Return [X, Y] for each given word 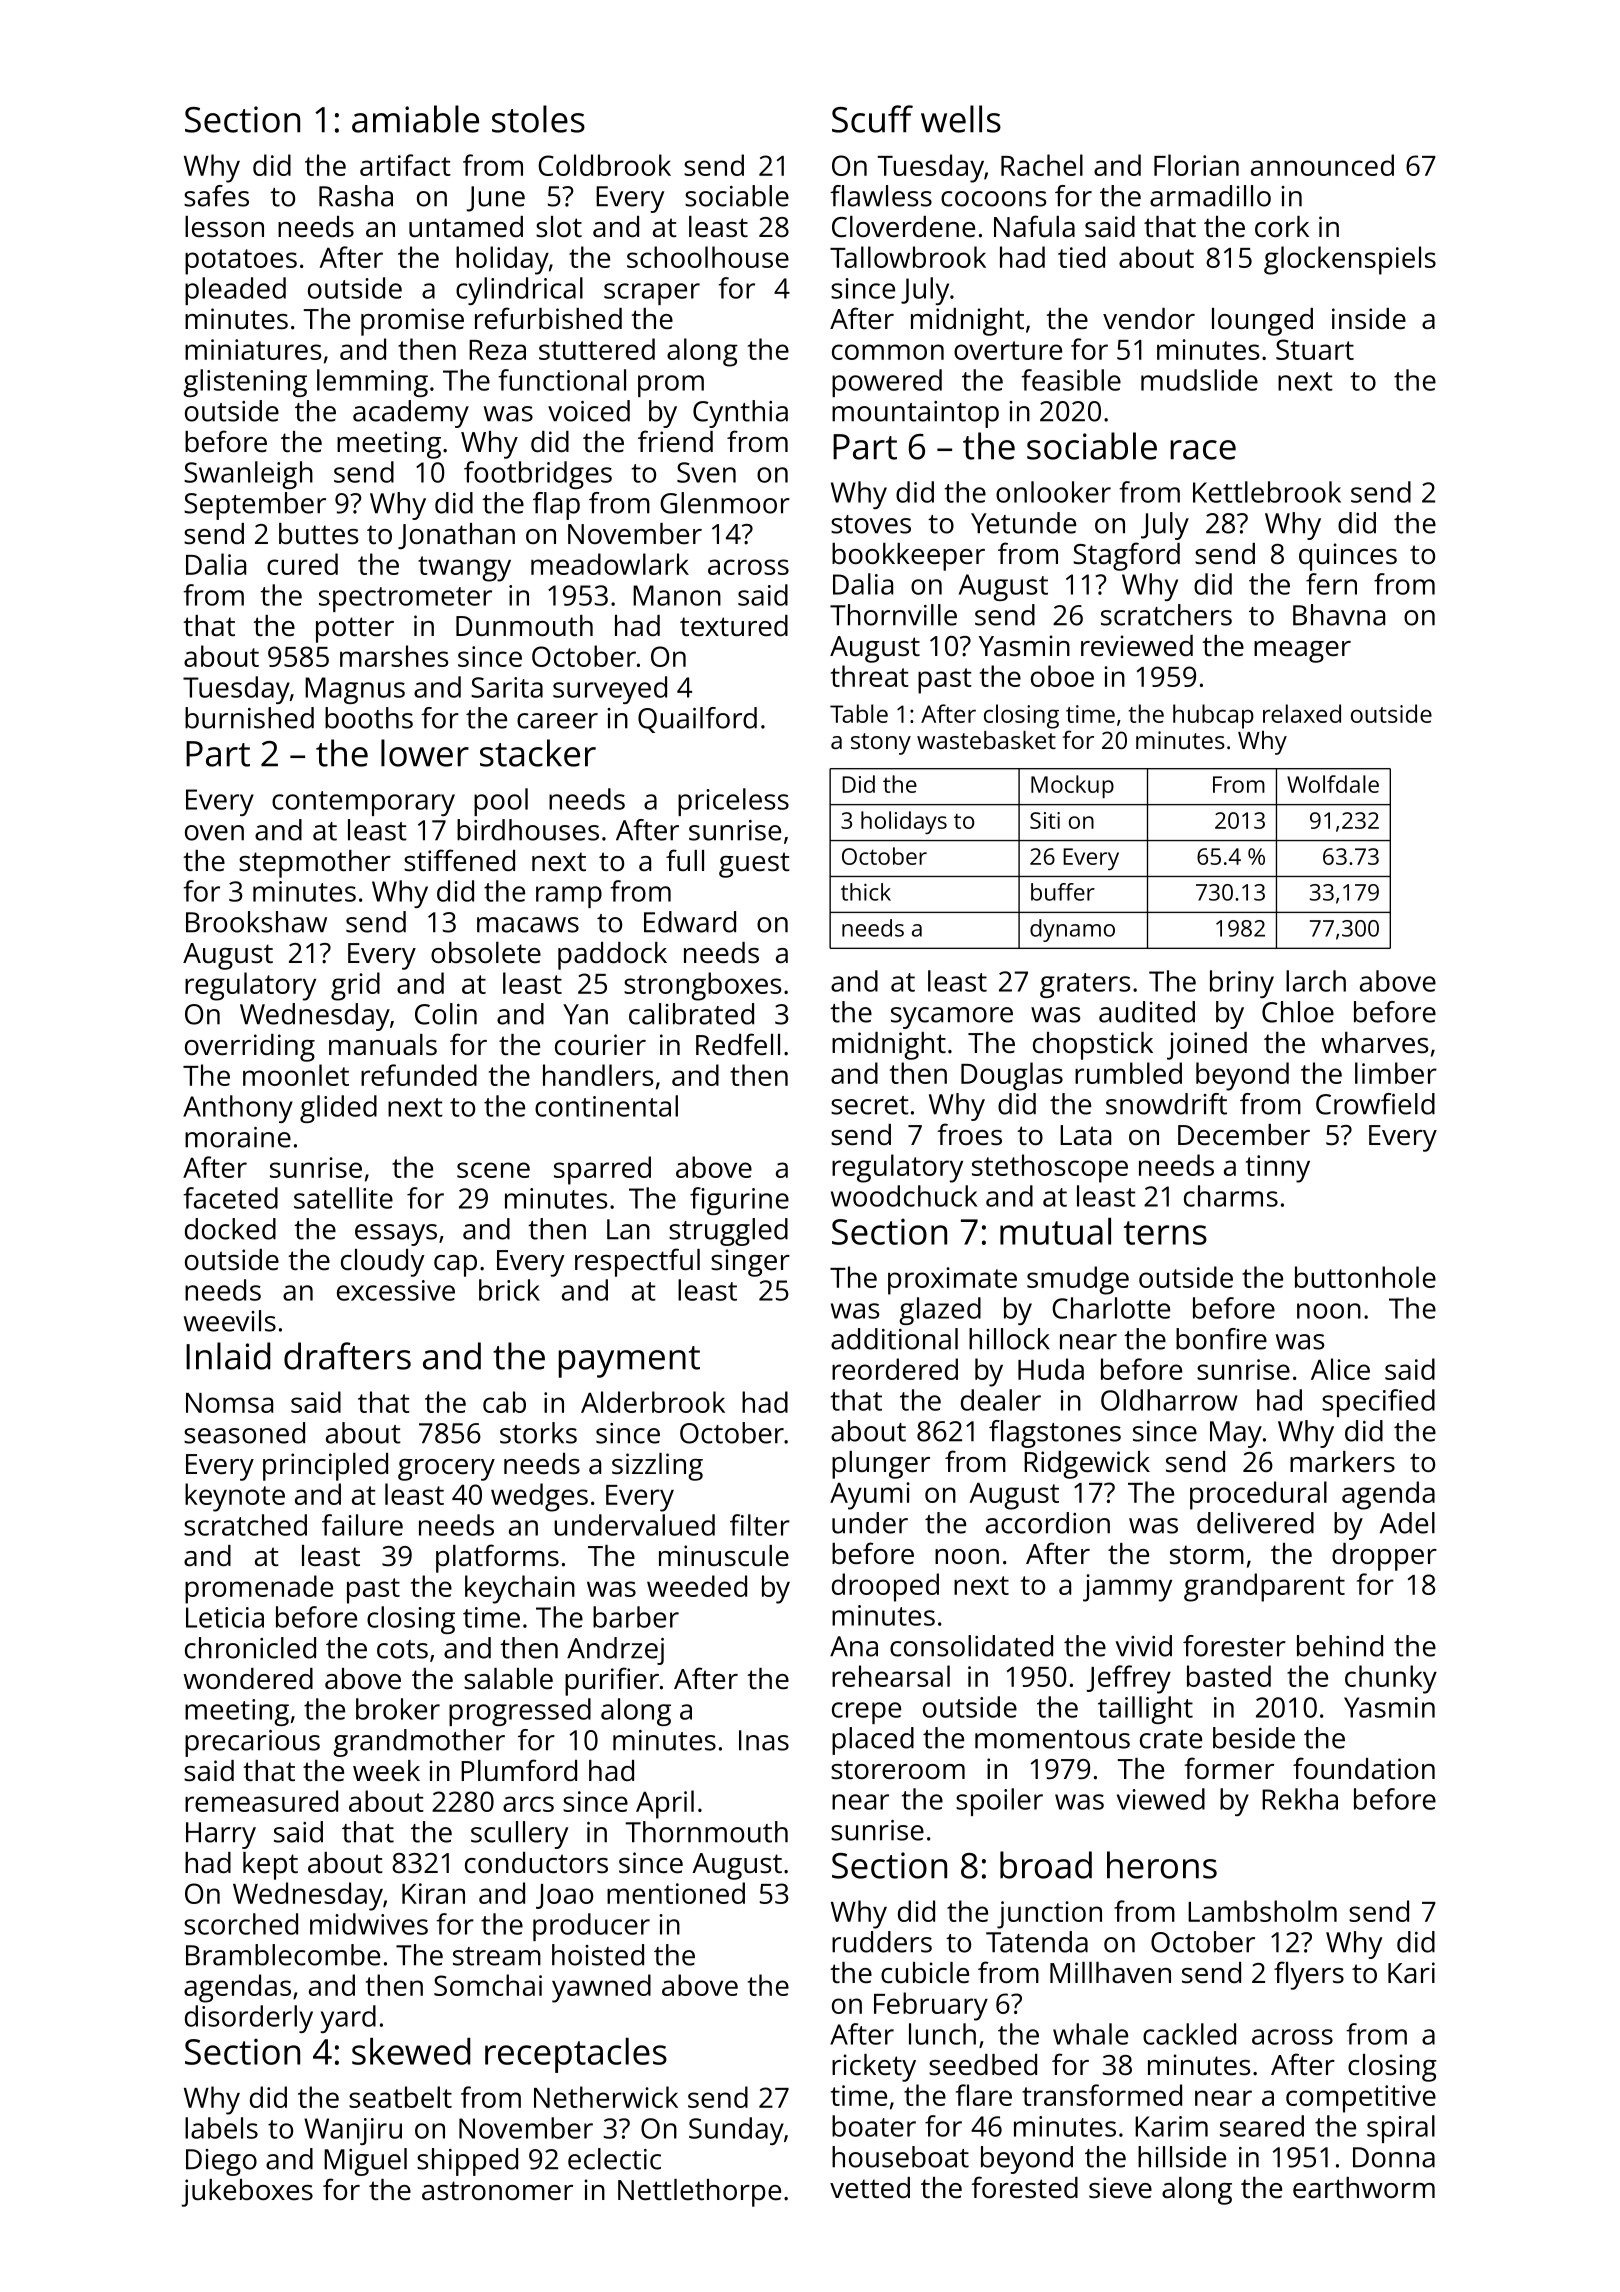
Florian [1196, 165]
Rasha [356, 196]
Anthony [238, 1109]
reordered [895, 1369]
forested [1024, 2187]
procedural [1258, 1495]
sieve [1120, 2187]
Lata [1085, 1135]
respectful [637, 1262]
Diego [221, 2162]
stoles [538, 119]
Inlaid [228, 1356]
